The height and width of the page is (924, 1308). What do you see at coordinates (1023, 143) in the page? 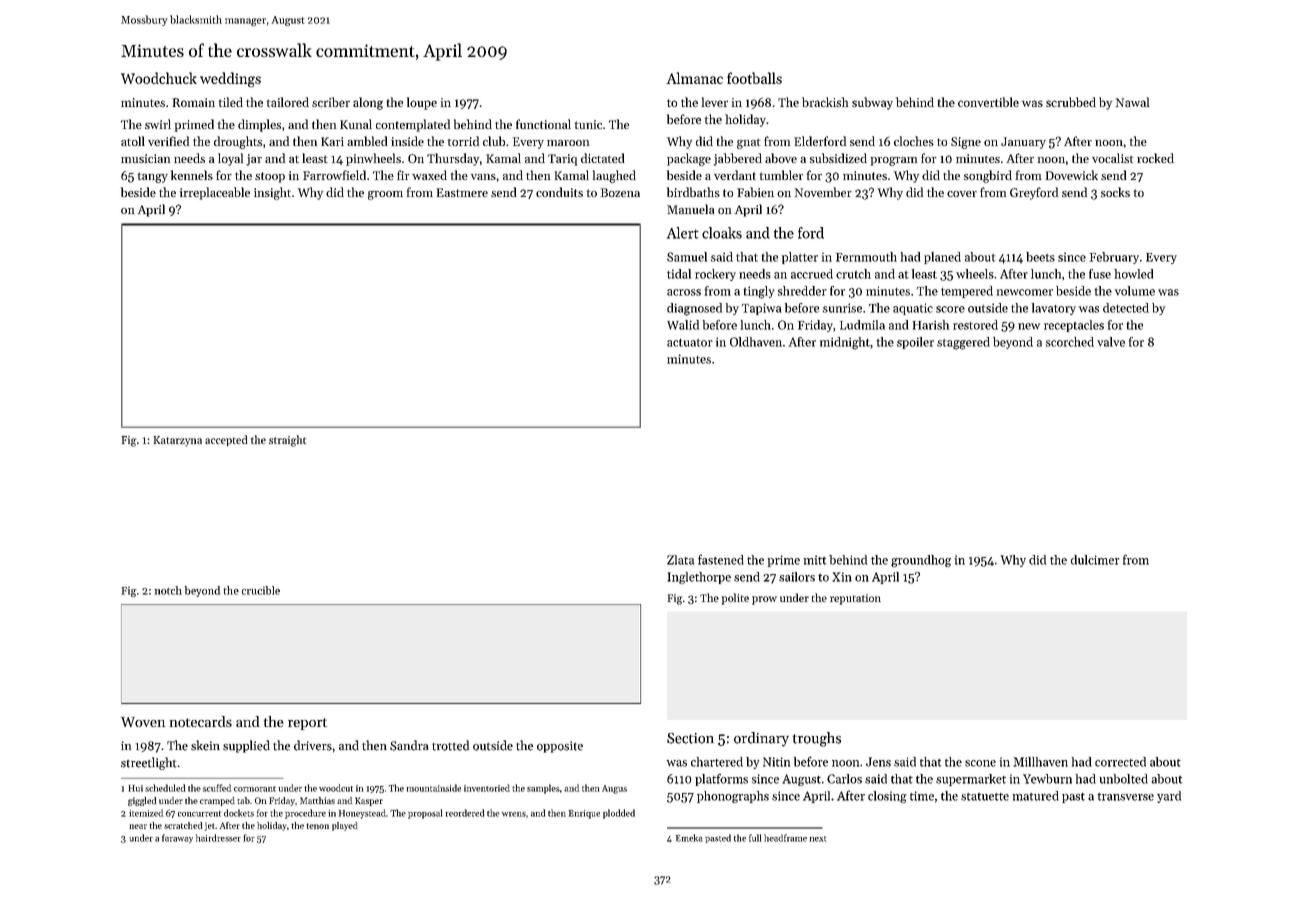
I see `January` at bounding box center [1023, 143].
